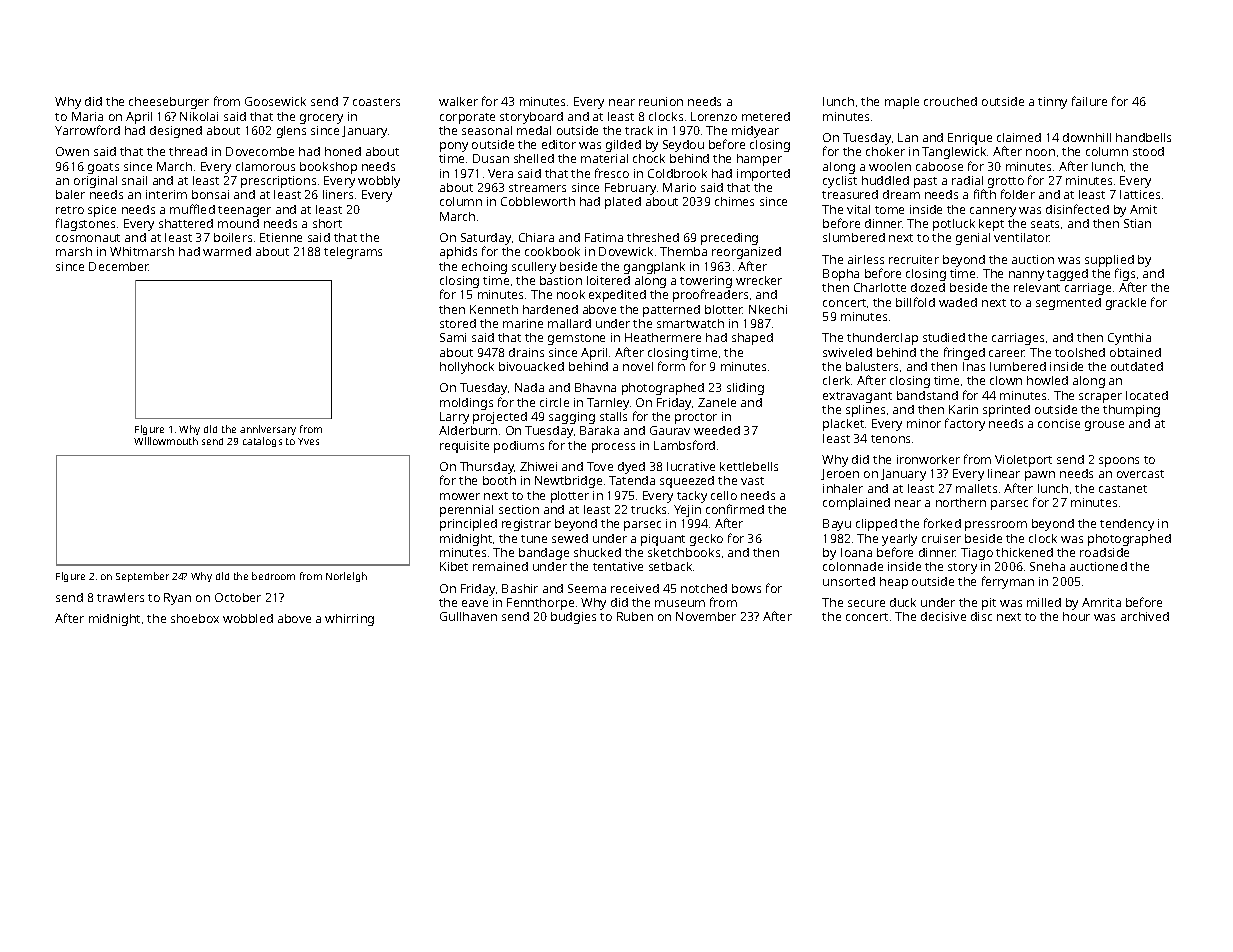 This screenshot has width=1233, height=952. What do you see at coordinates (974, 366) in the screenshot?
I see `Inas` at bounding box center [974, 366].
